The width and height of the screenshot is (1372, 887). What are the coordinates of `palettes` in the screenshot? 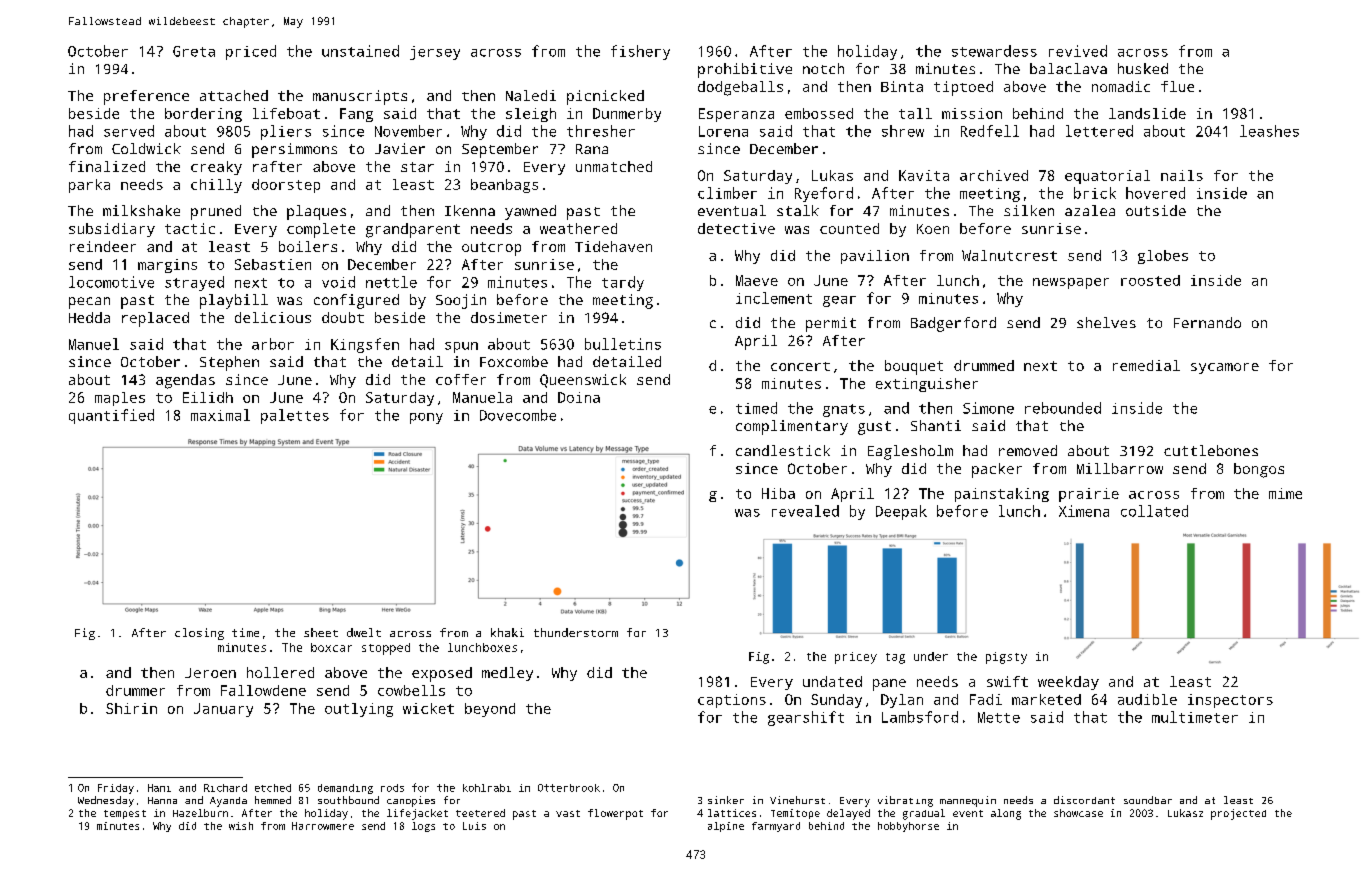 It's located at (295, 416).
